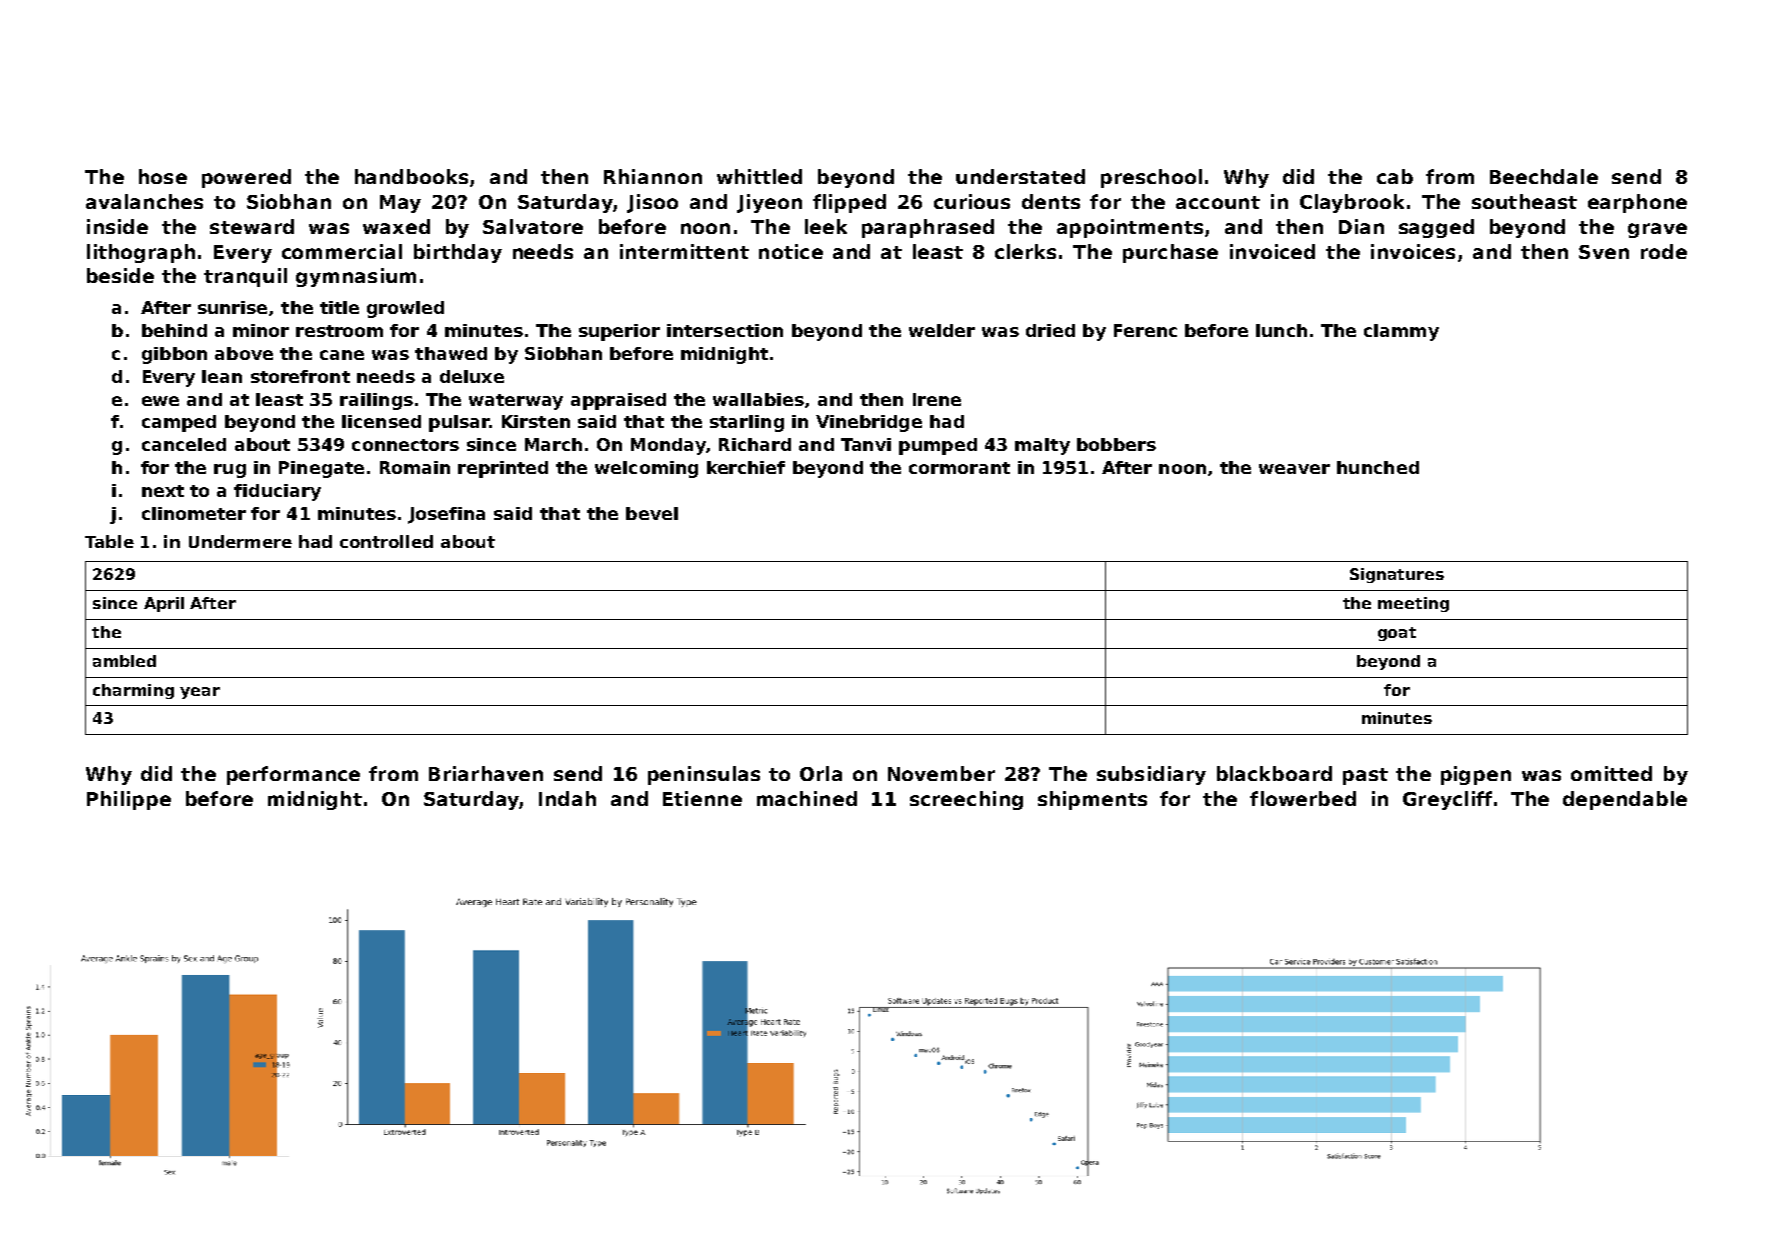 The width and height of the screenshot is (1773, 1254). What do you see at coordinates (109, 541) in the screenshot?
I see `Table` at bounding box center [109, 541].
